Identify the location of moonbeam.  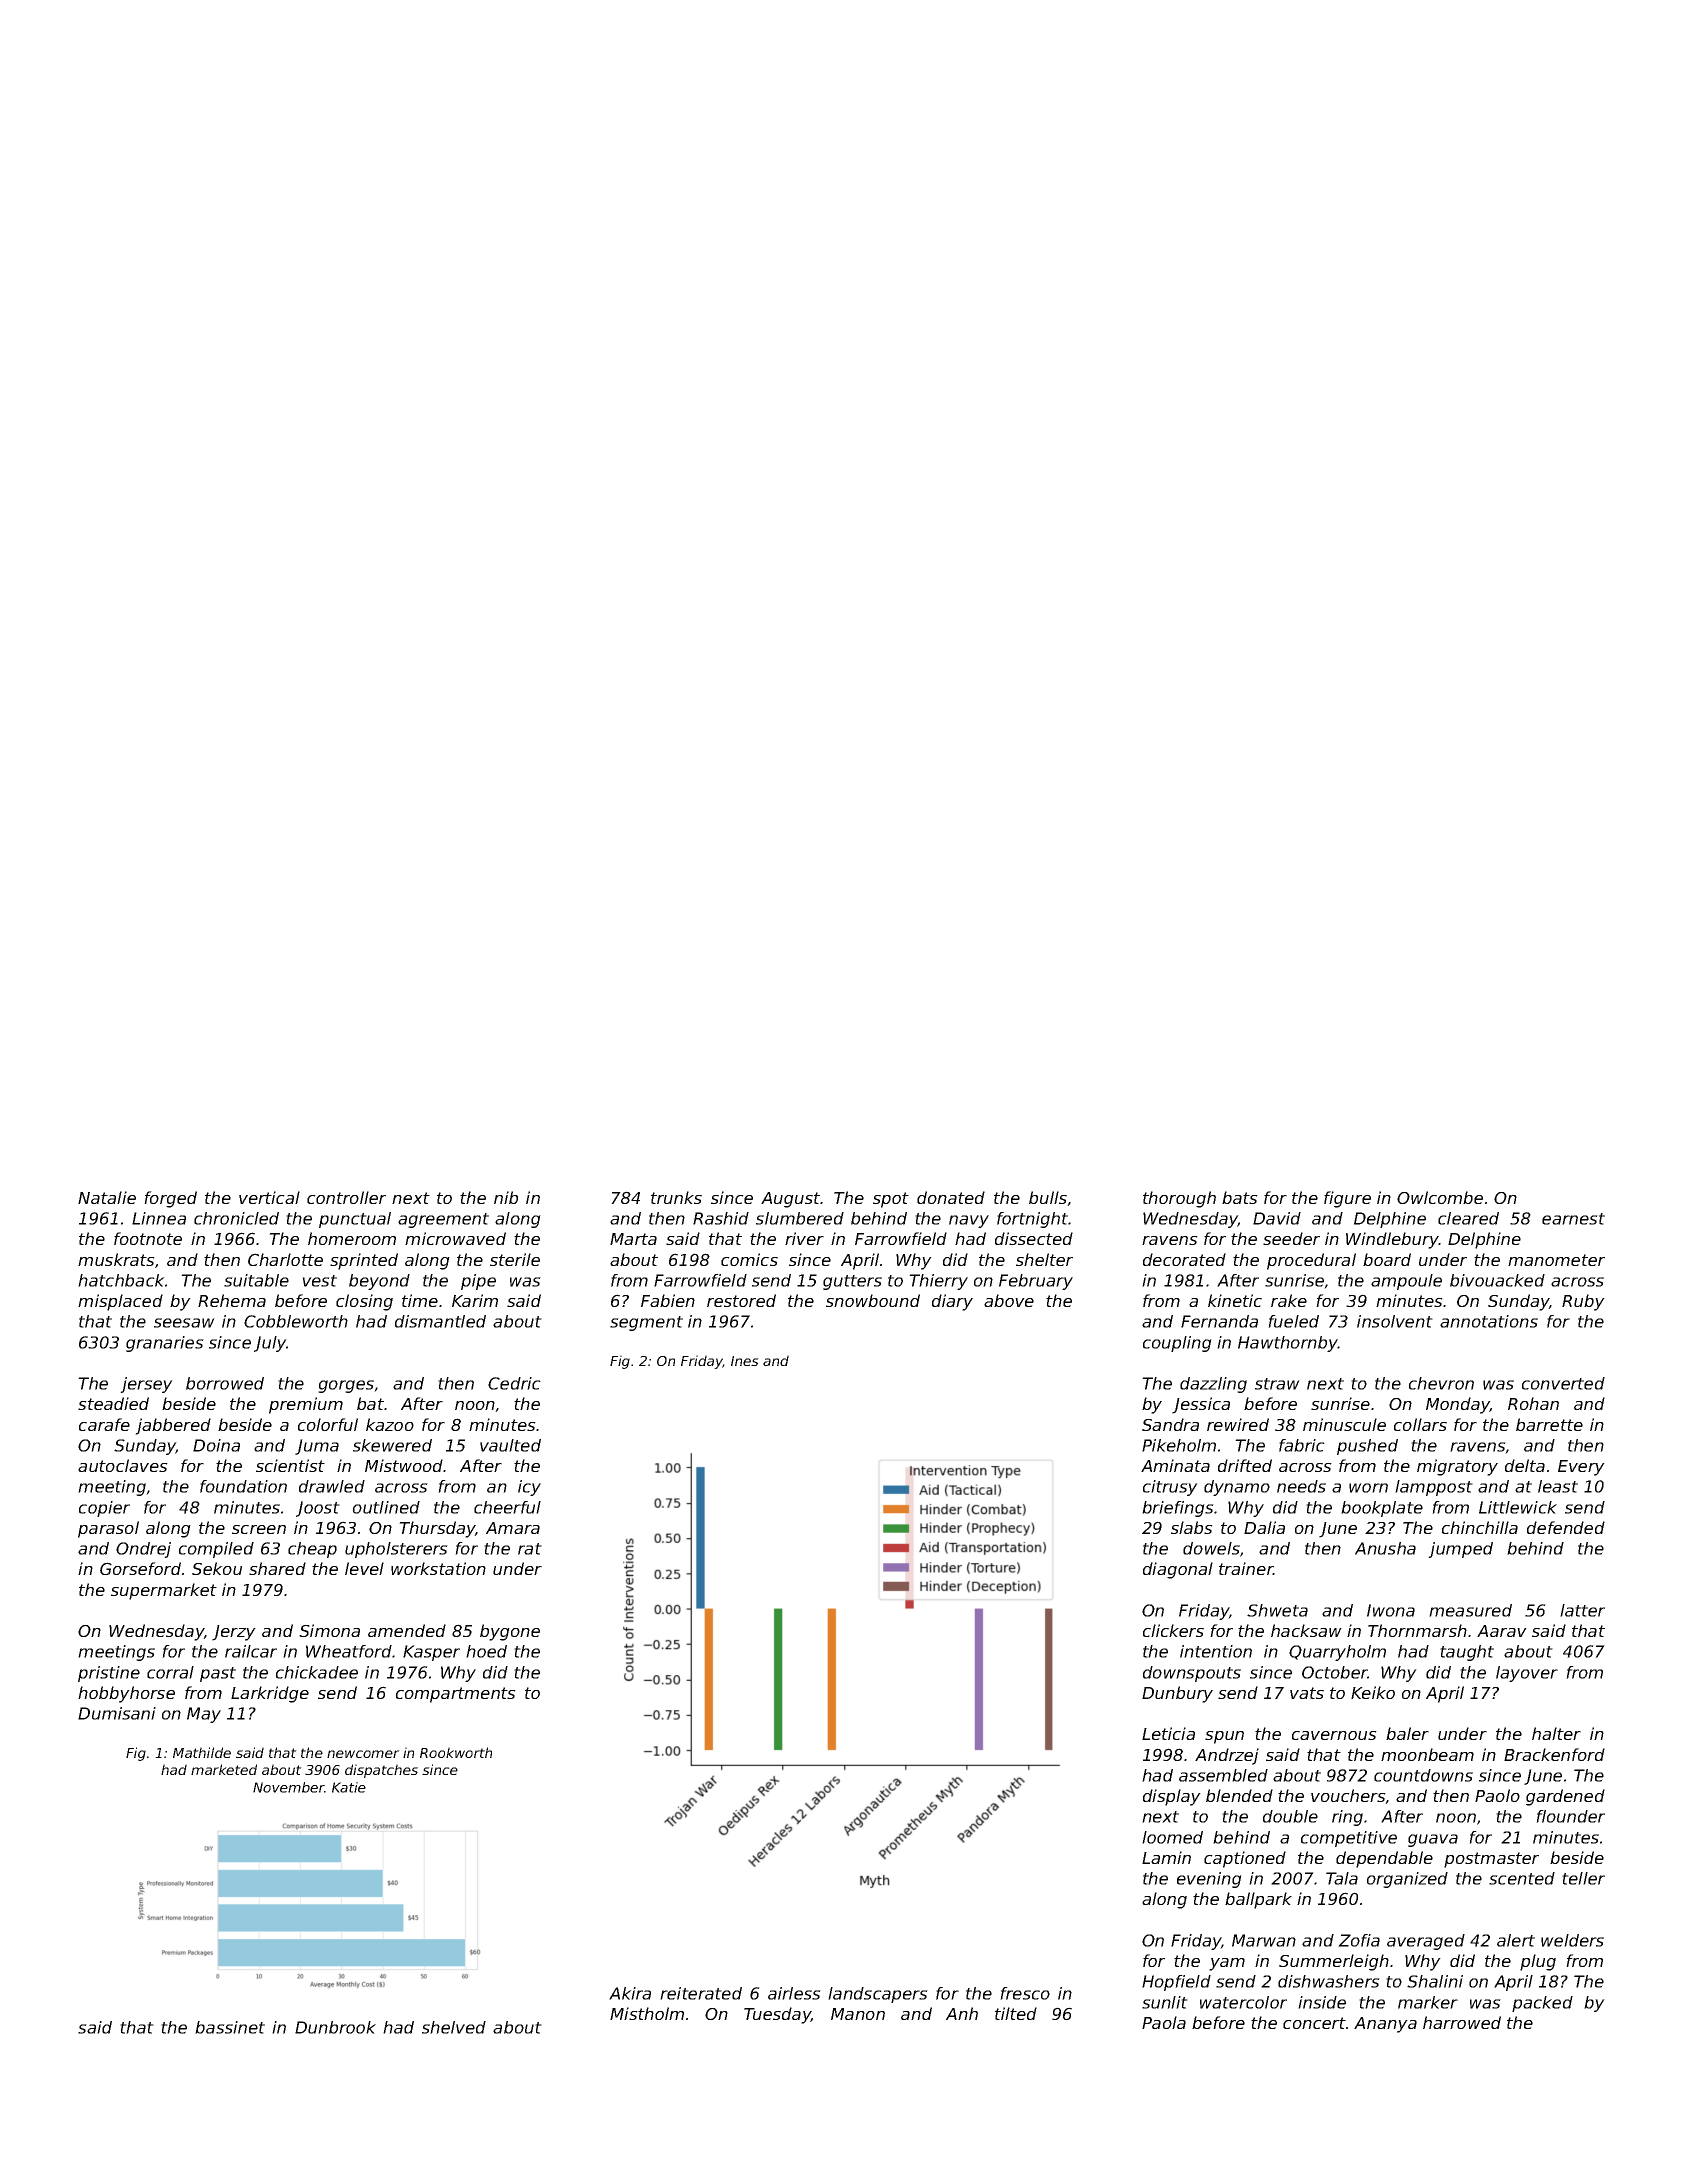
(1427, 1754).
